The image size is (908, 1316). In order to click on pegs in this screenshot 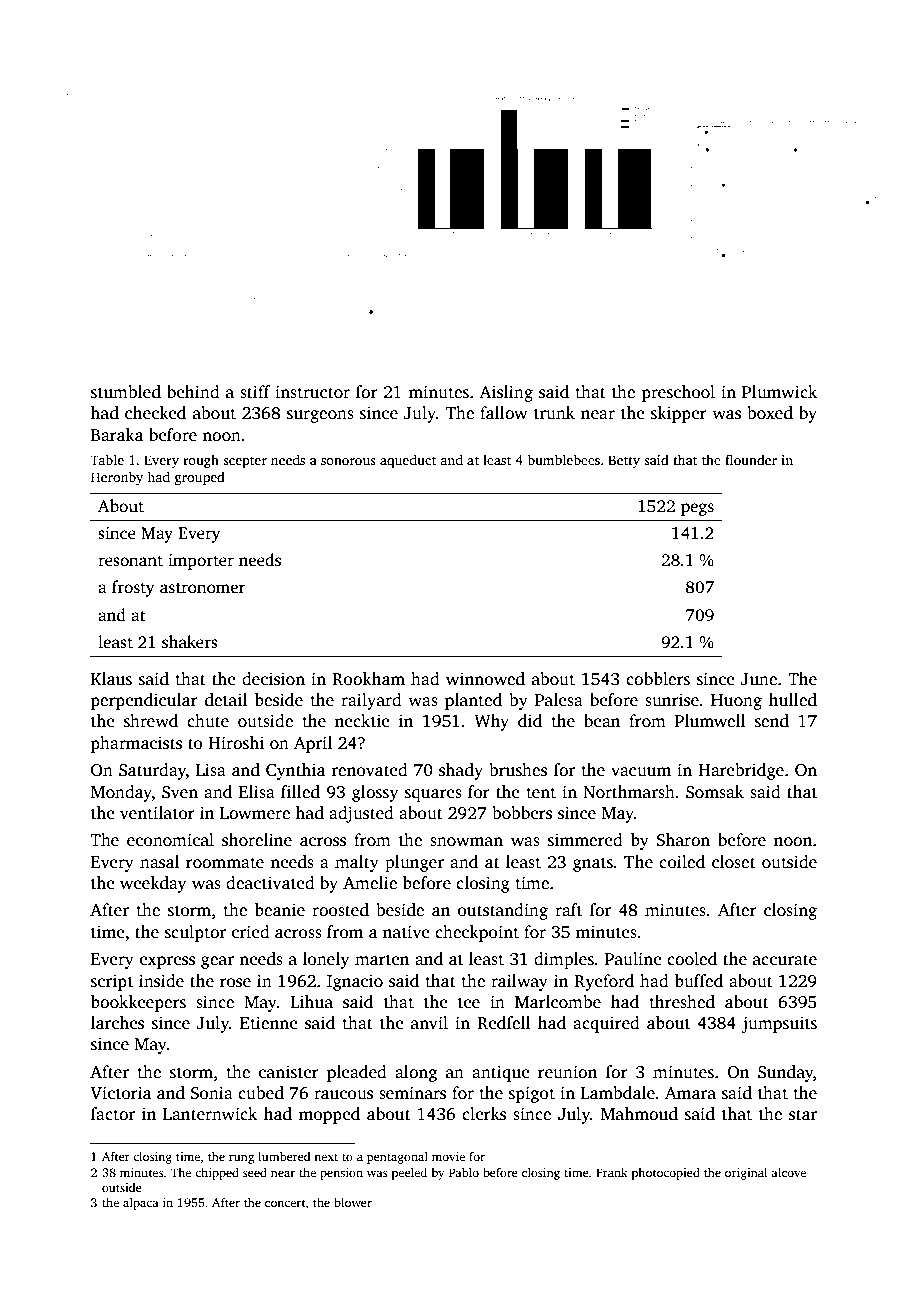, I will do `click(697, 509)`.
